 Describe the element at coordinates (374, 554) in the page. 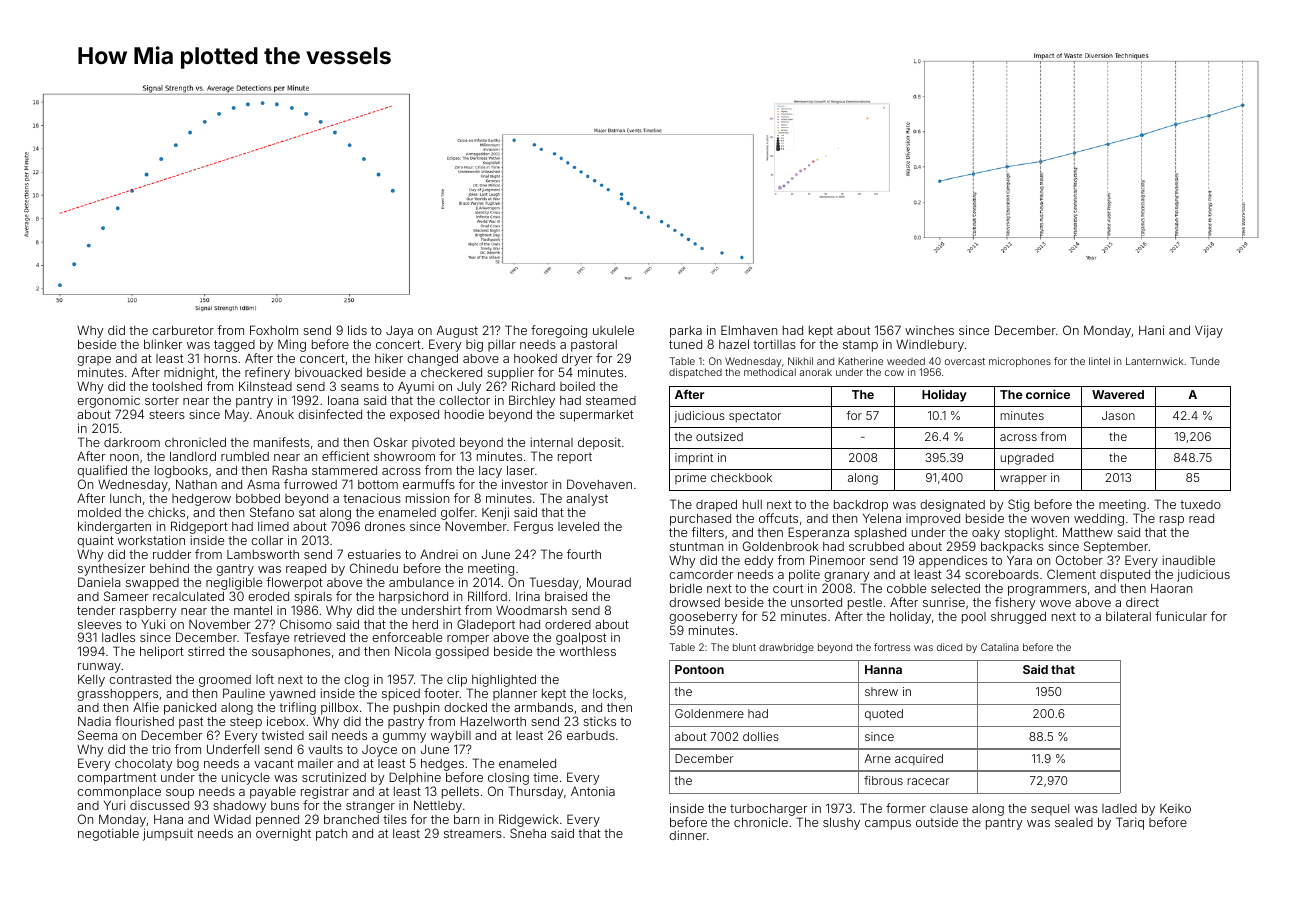

I see `estuaries` at that location.
